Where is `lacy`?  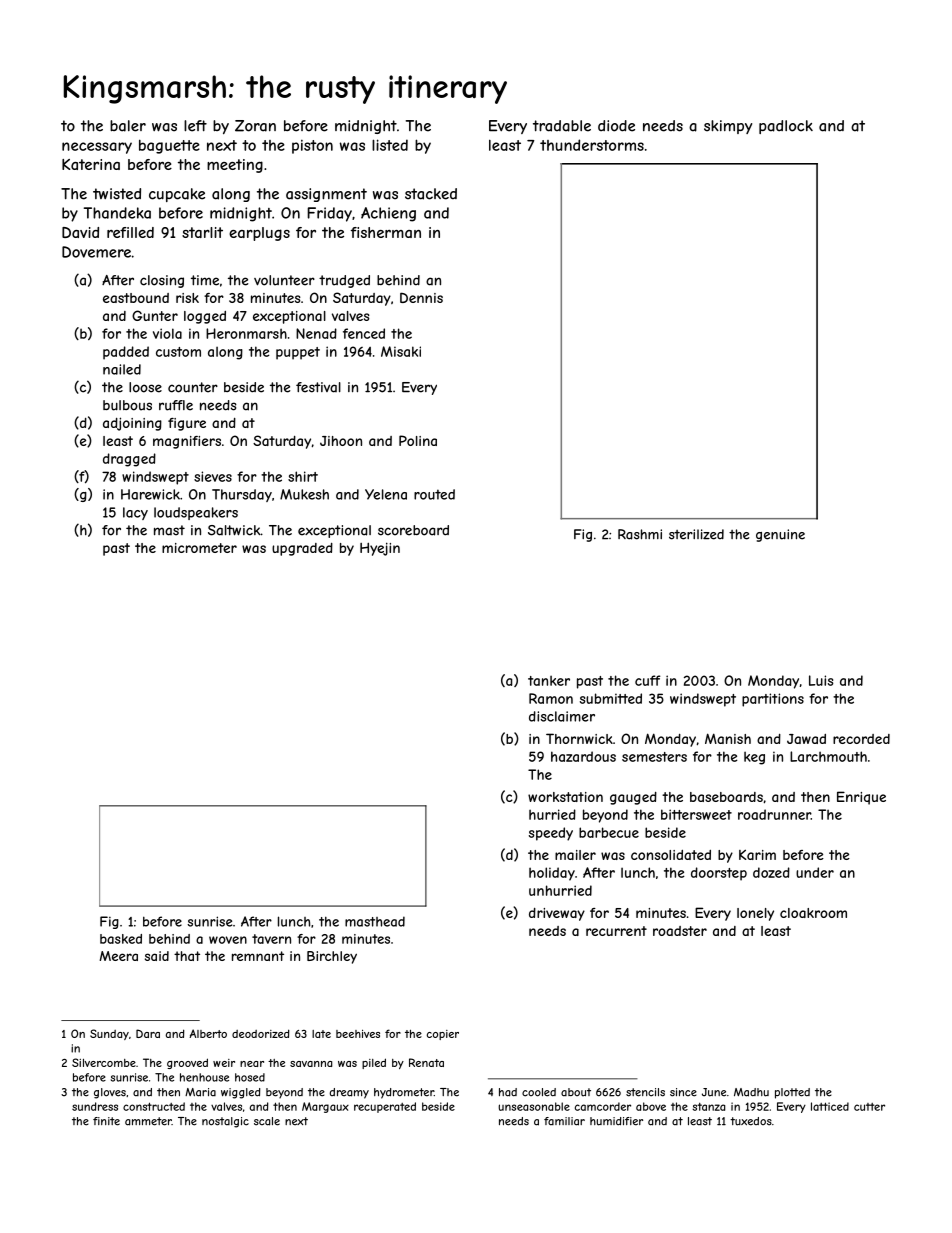
lacy is located at coordinates (135, 513).
